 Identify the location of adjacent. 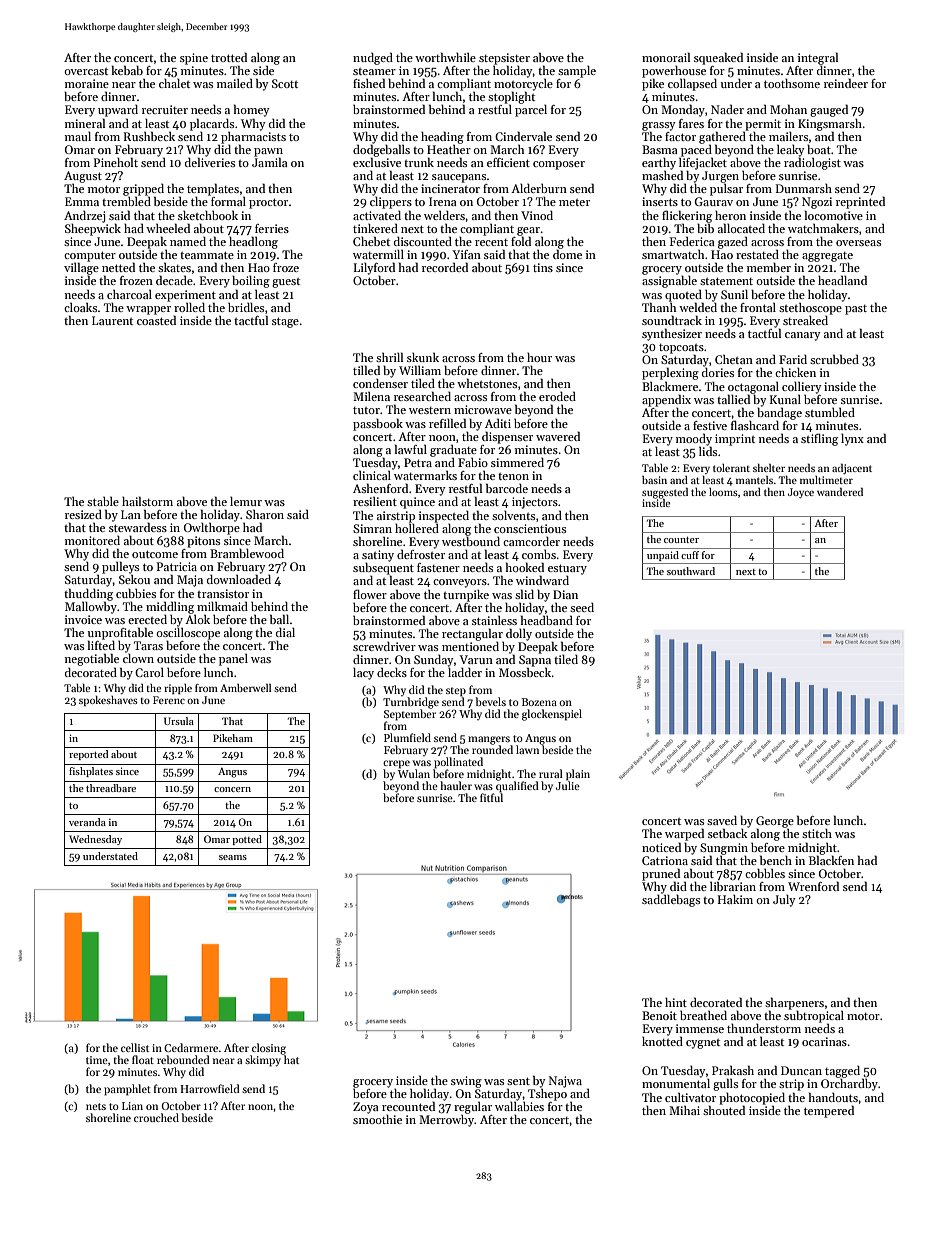
(852, 469).
